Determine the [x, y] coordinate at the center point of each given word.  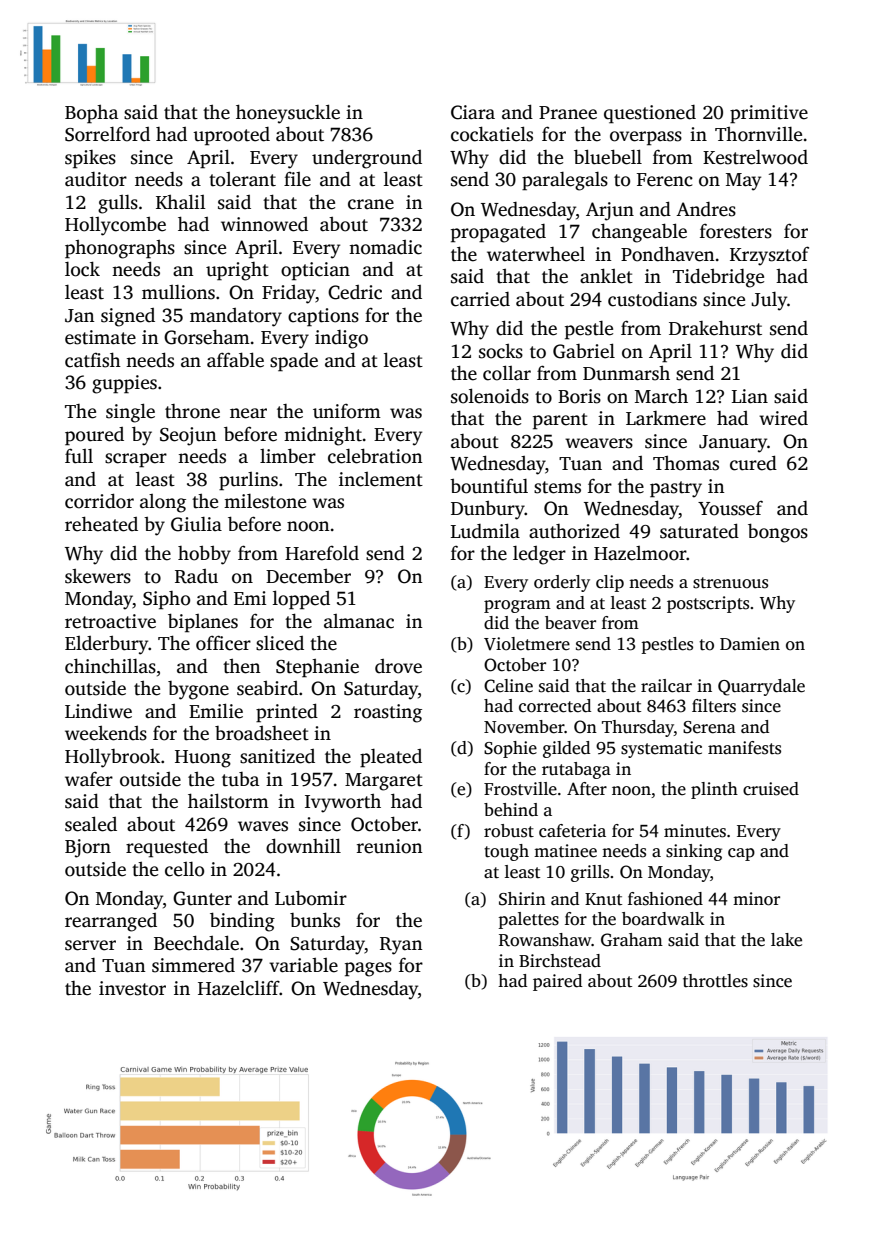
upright [237, 271]
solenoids [490, 396]
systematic [661, 749]
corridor [99, 501]
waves [263, 826]
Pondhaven [668, 254]
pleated [391, 758]
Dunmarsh [626, 373]
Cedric [355, 292]
